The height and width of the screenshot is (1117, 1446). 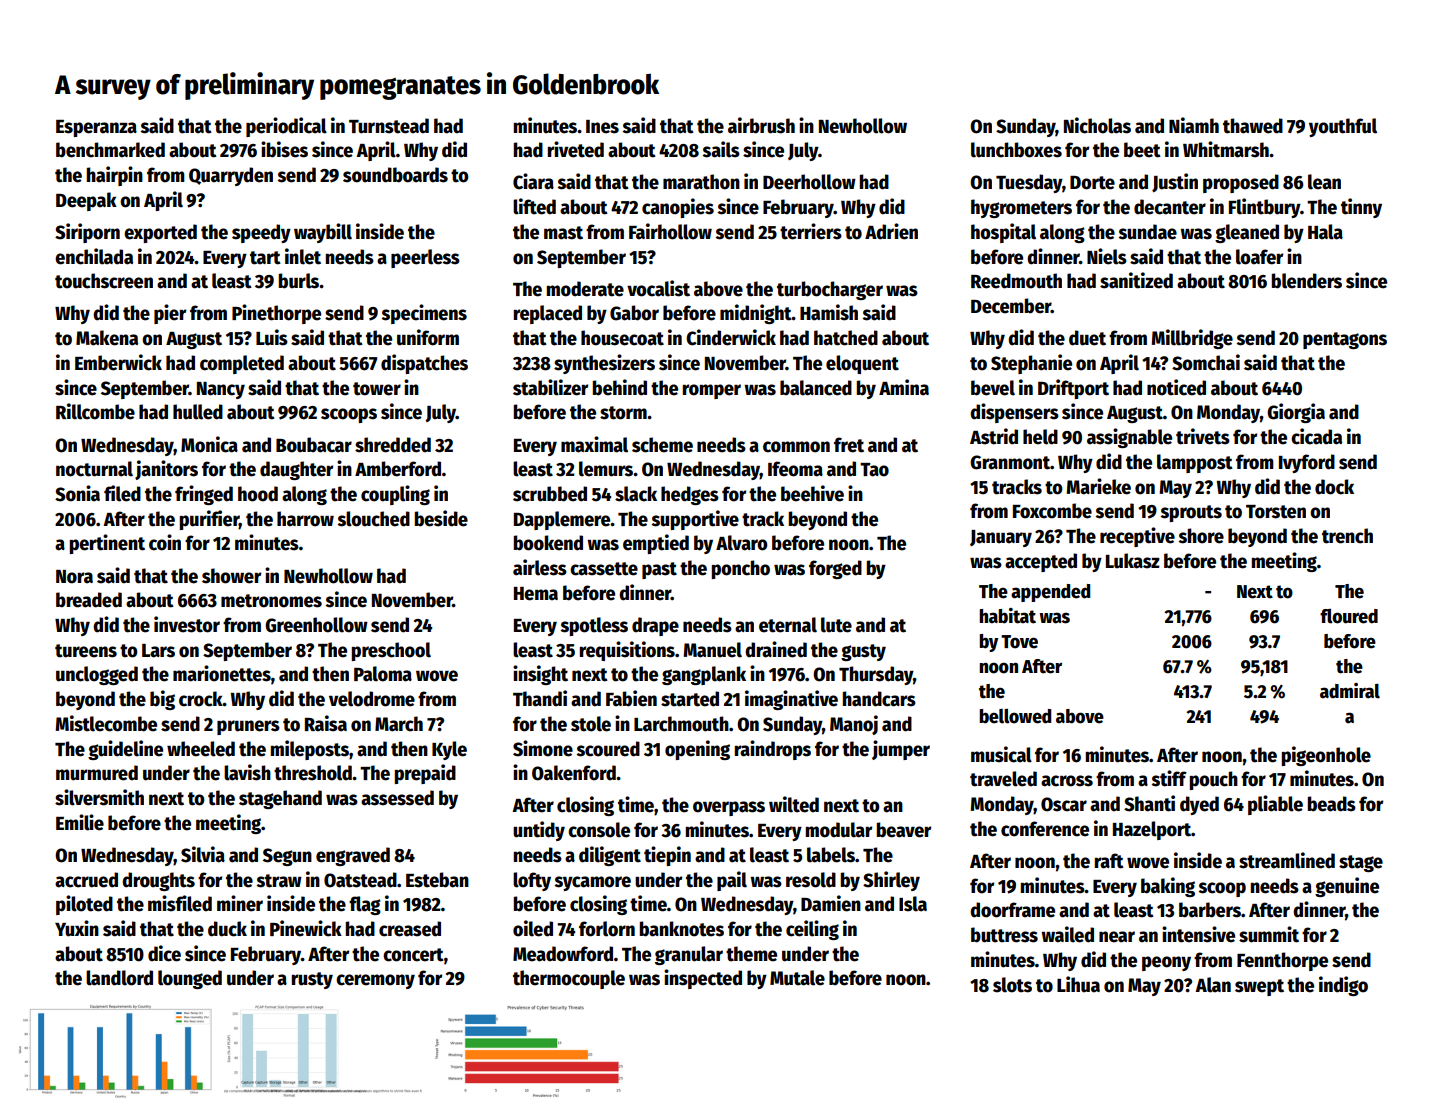 I want to click on Deerhollow, so click(x=809, y=182).
